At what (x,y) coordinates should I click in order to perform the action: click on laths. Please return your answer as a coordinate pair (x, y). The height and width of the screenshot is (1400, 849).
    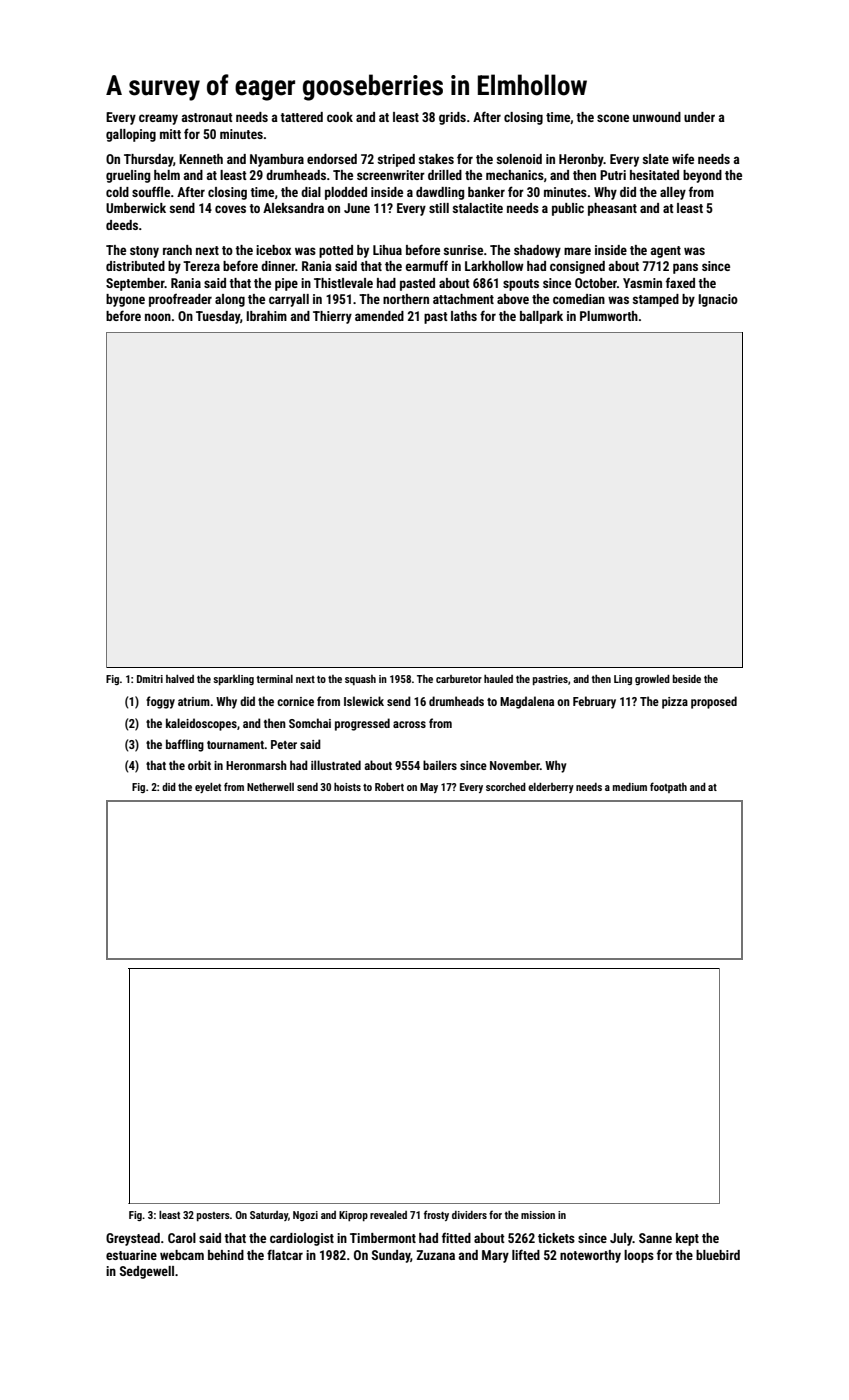
    Looking at the image, I should click on (464, 316).
